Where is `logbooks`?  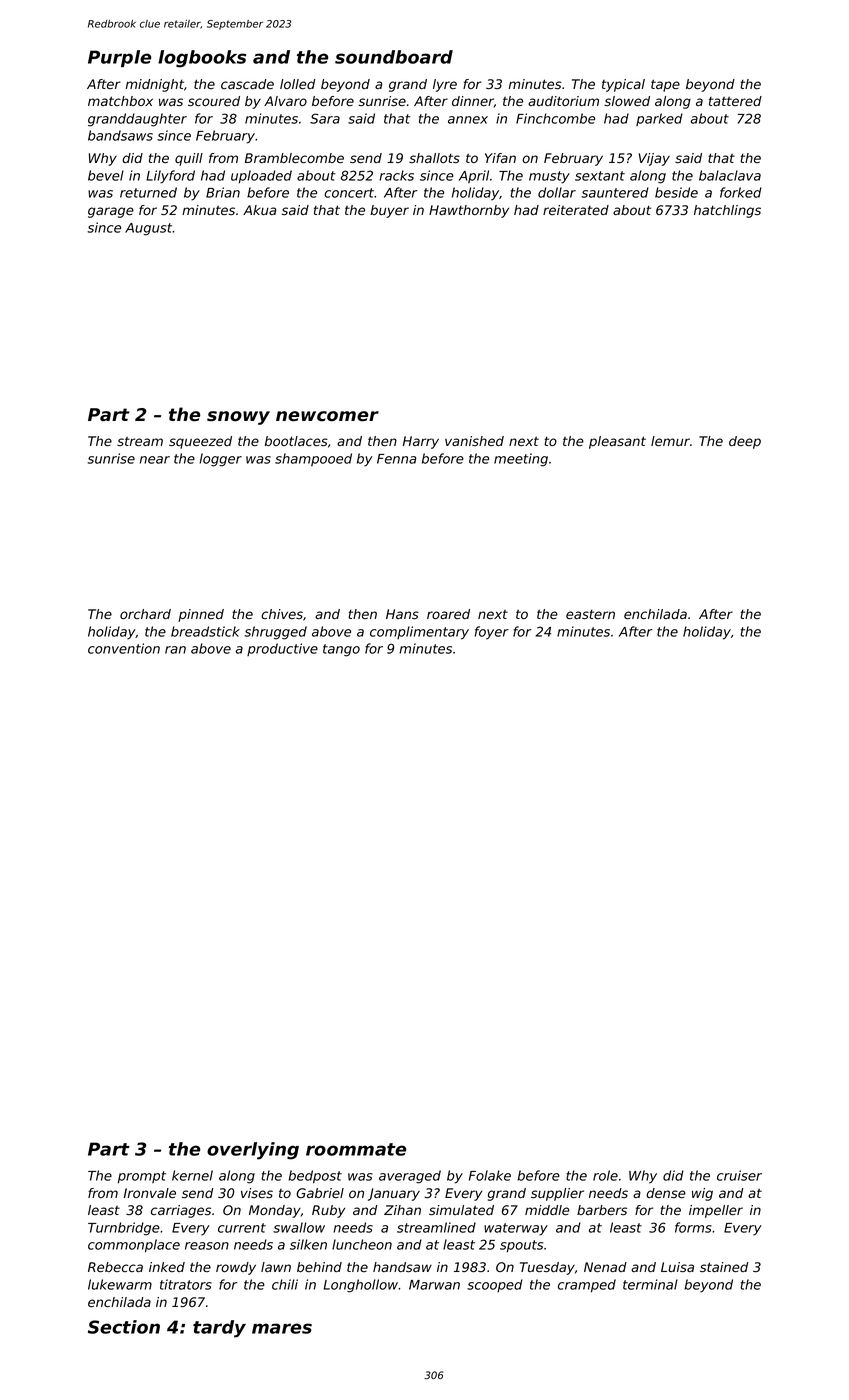
logbooks is located at coordinates (202, 59).
